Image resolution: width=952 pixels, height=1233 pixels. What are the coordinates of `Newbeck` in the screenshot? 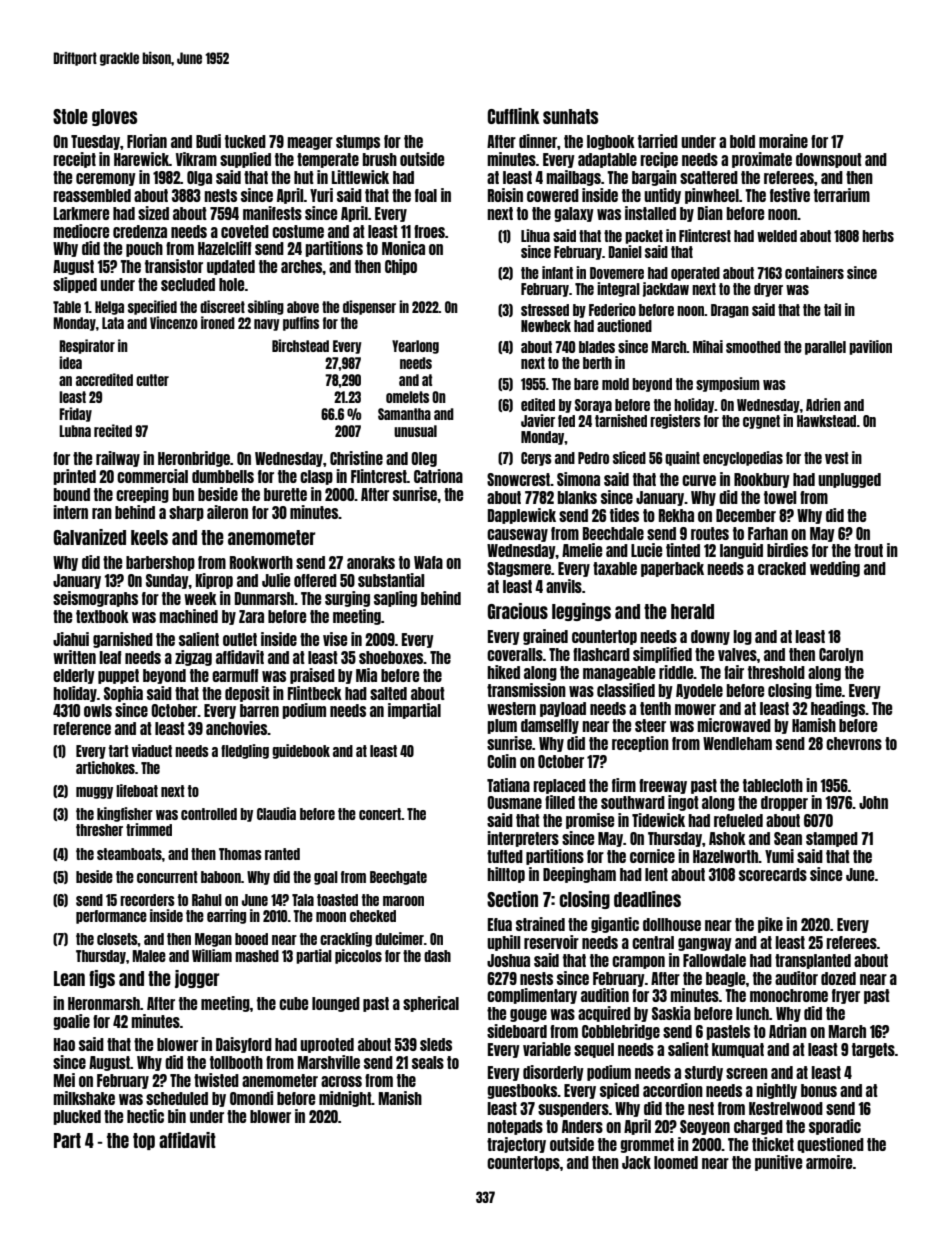 It's located at (546, 326).
